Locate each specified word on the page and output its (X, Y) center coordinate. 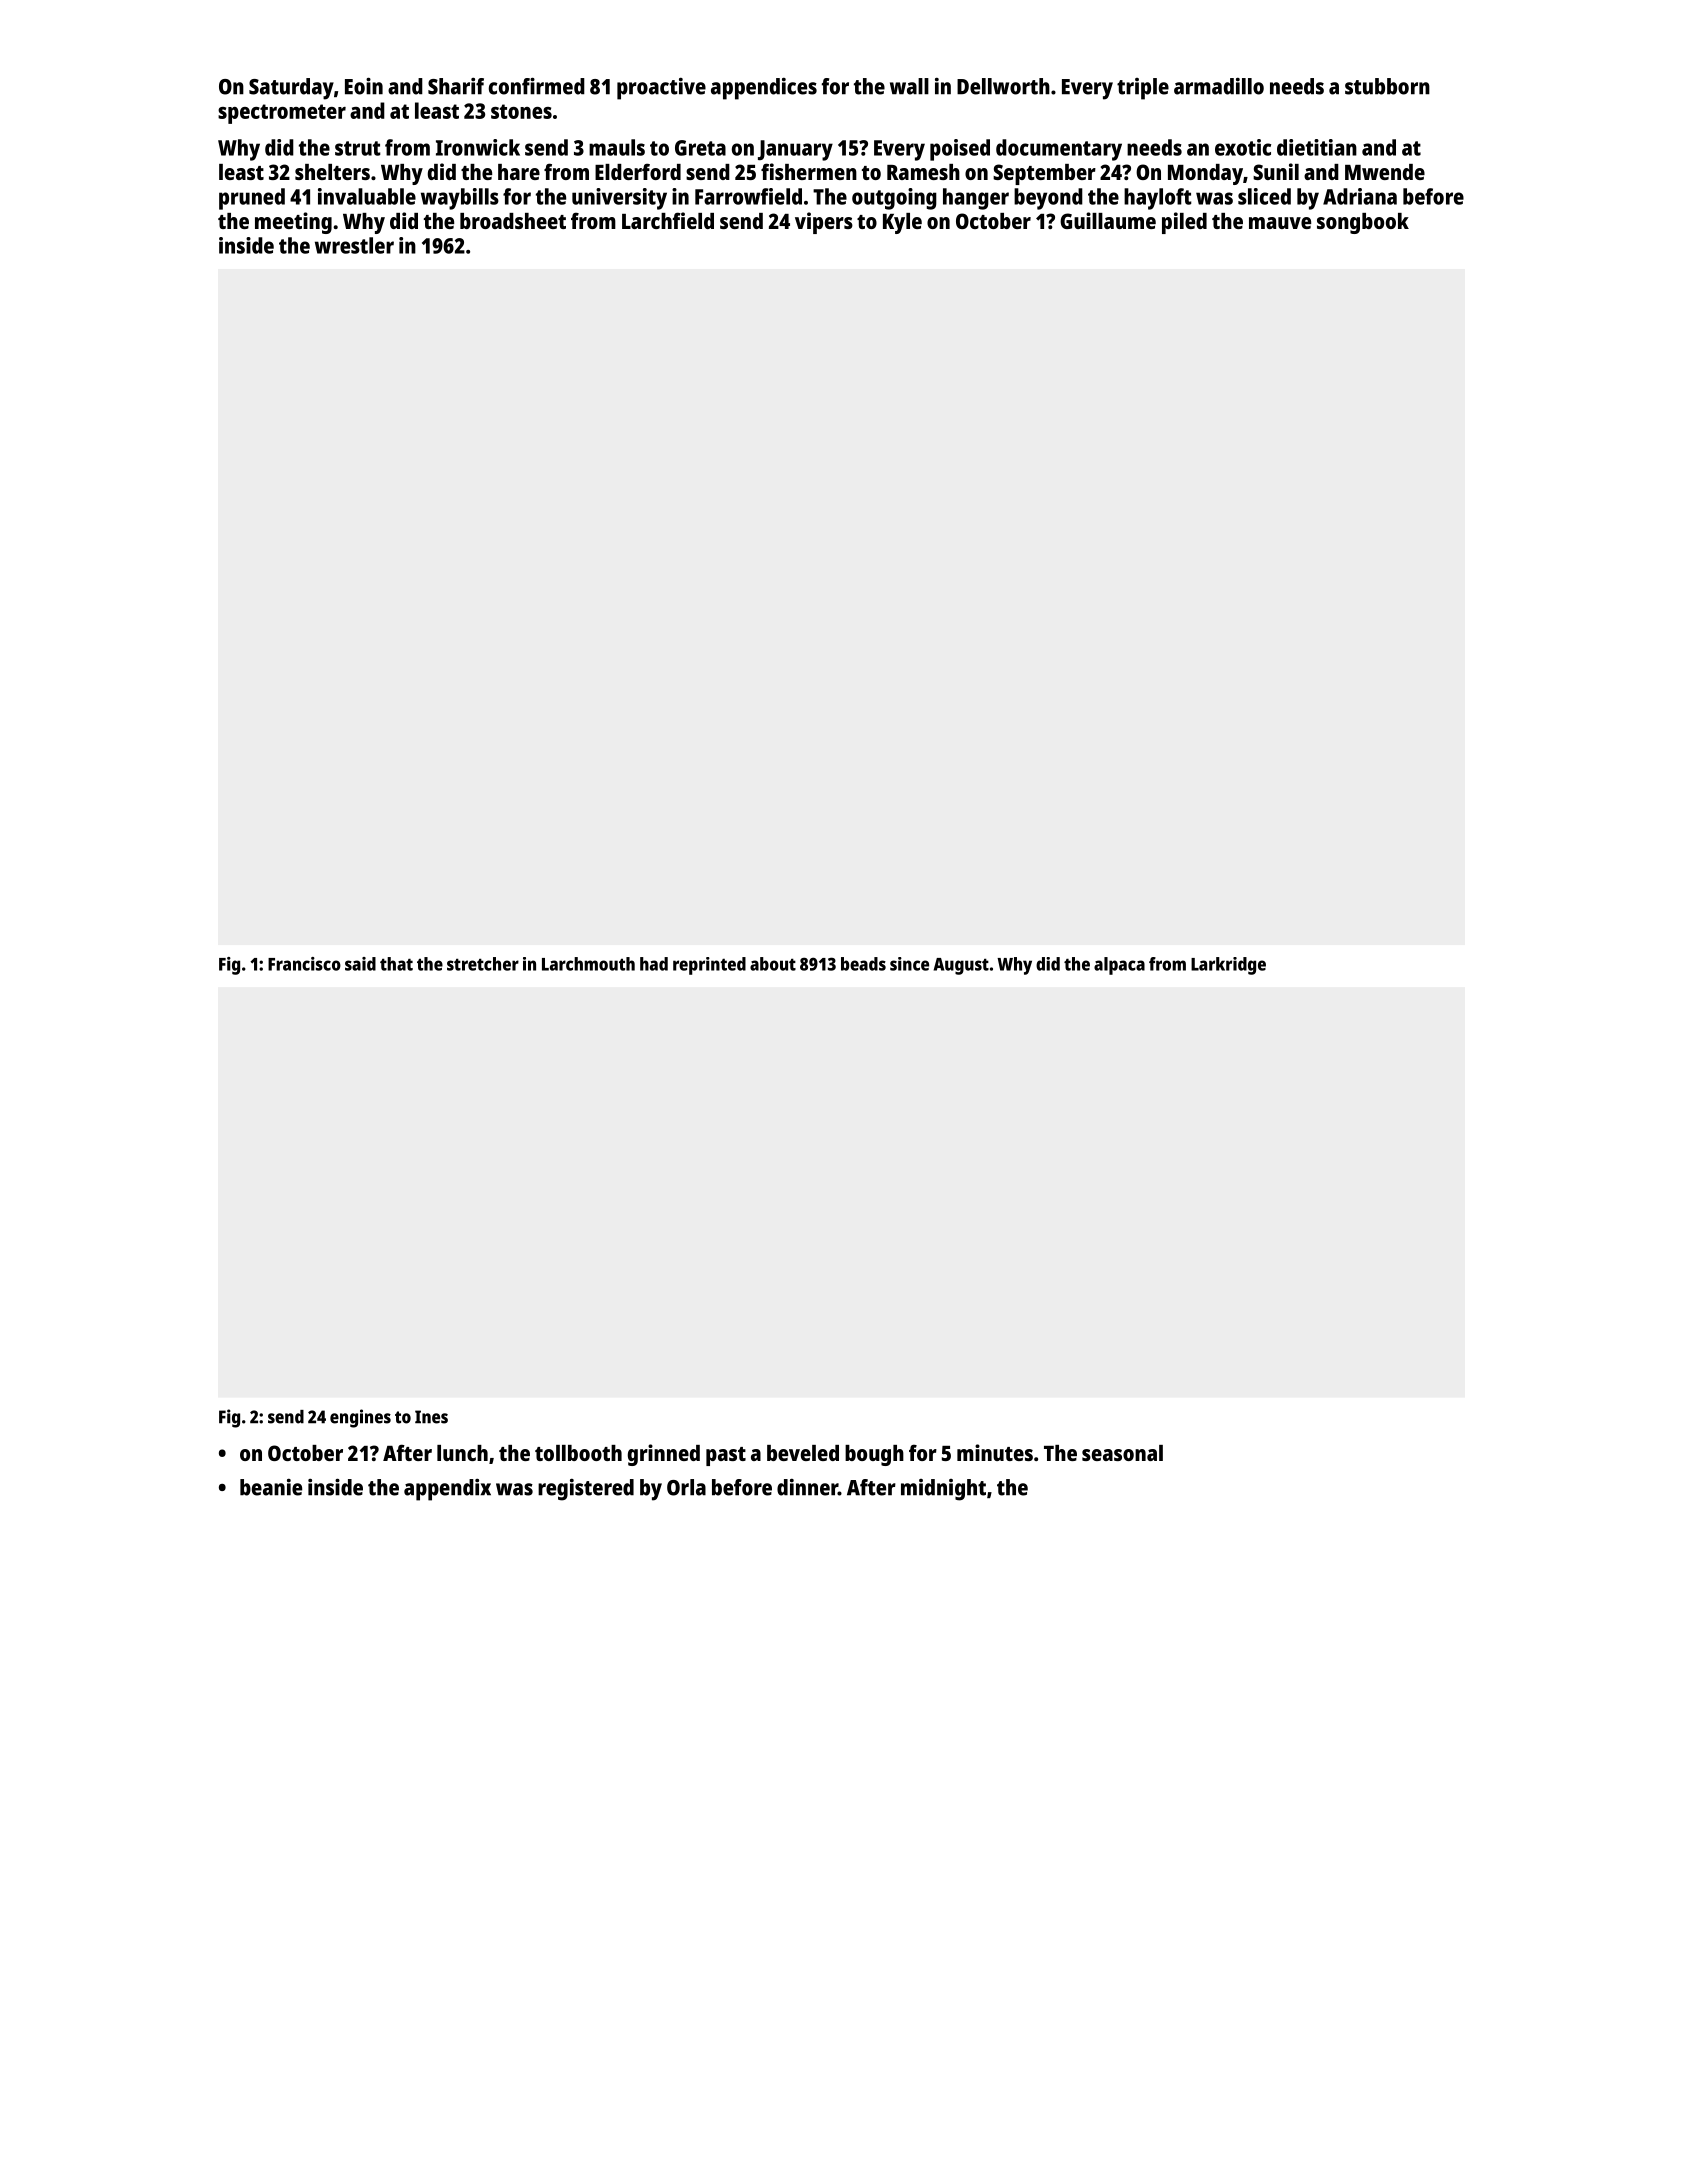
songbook (1363, 223)
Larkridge (1228, 966)
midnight (943, 1490)
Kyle (902, 223)
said (360, 964)
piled (1184, 223)
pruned (252, 199)
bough (874, 1455)
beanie (271, 1487)
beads (863, 964)
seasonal (1122, 1453)
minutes (995, 1452)
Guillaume (1108, 220)
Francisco (304, 964)
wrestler (354, 245)
